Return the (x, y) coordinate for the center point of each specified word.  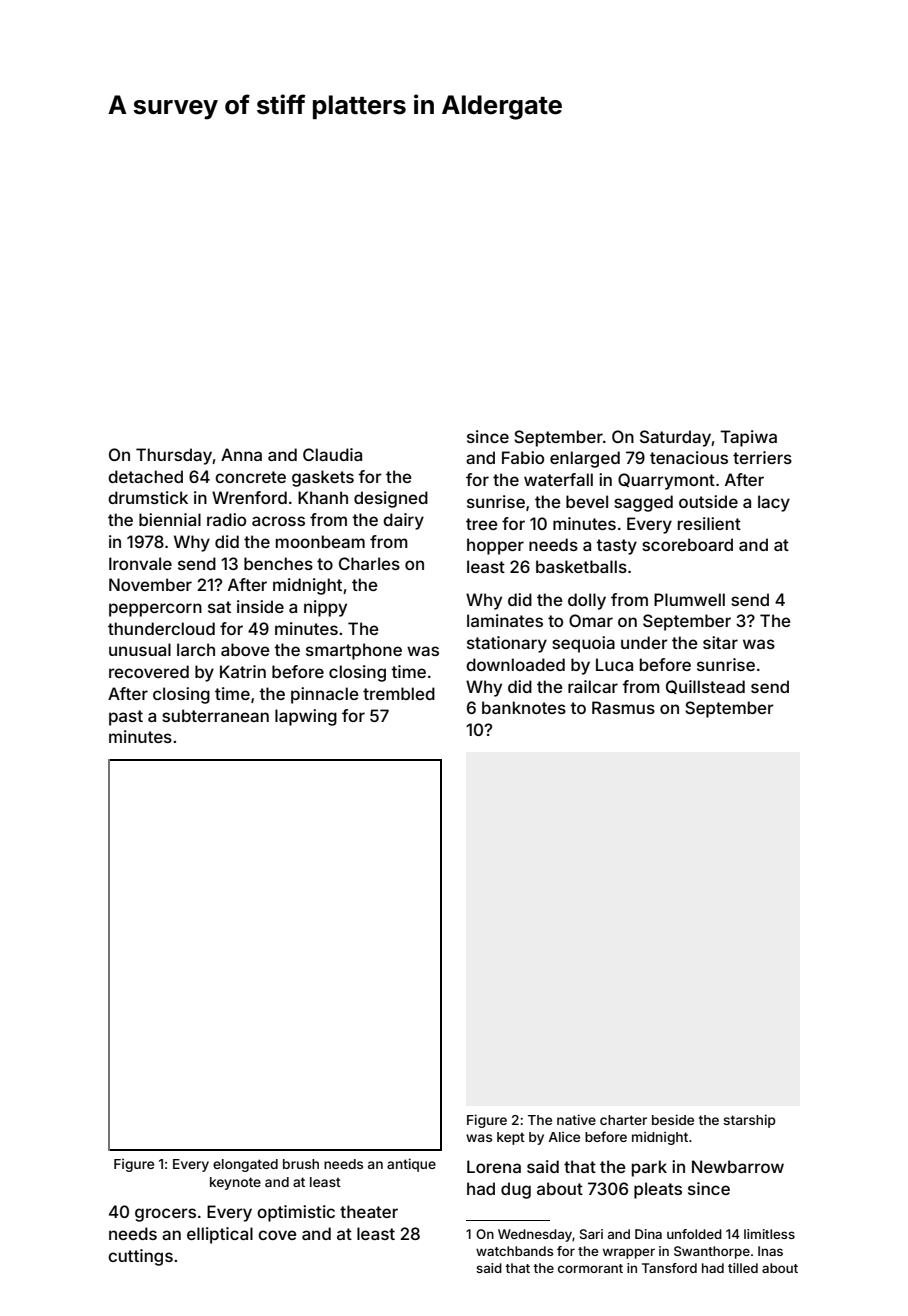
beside (673, 1119)
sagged (643, 503)
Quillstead (705, 687)
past (126, 718)
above (245, 649)
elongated (245, 1165)
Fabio (523, 457)
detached (145, 476)
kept (511, 1138)
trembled (399, 693)
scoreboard (687, 544)
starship (749, 1121)
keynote (235, 1183)
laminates (505, 620)
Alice (564, 1136)
